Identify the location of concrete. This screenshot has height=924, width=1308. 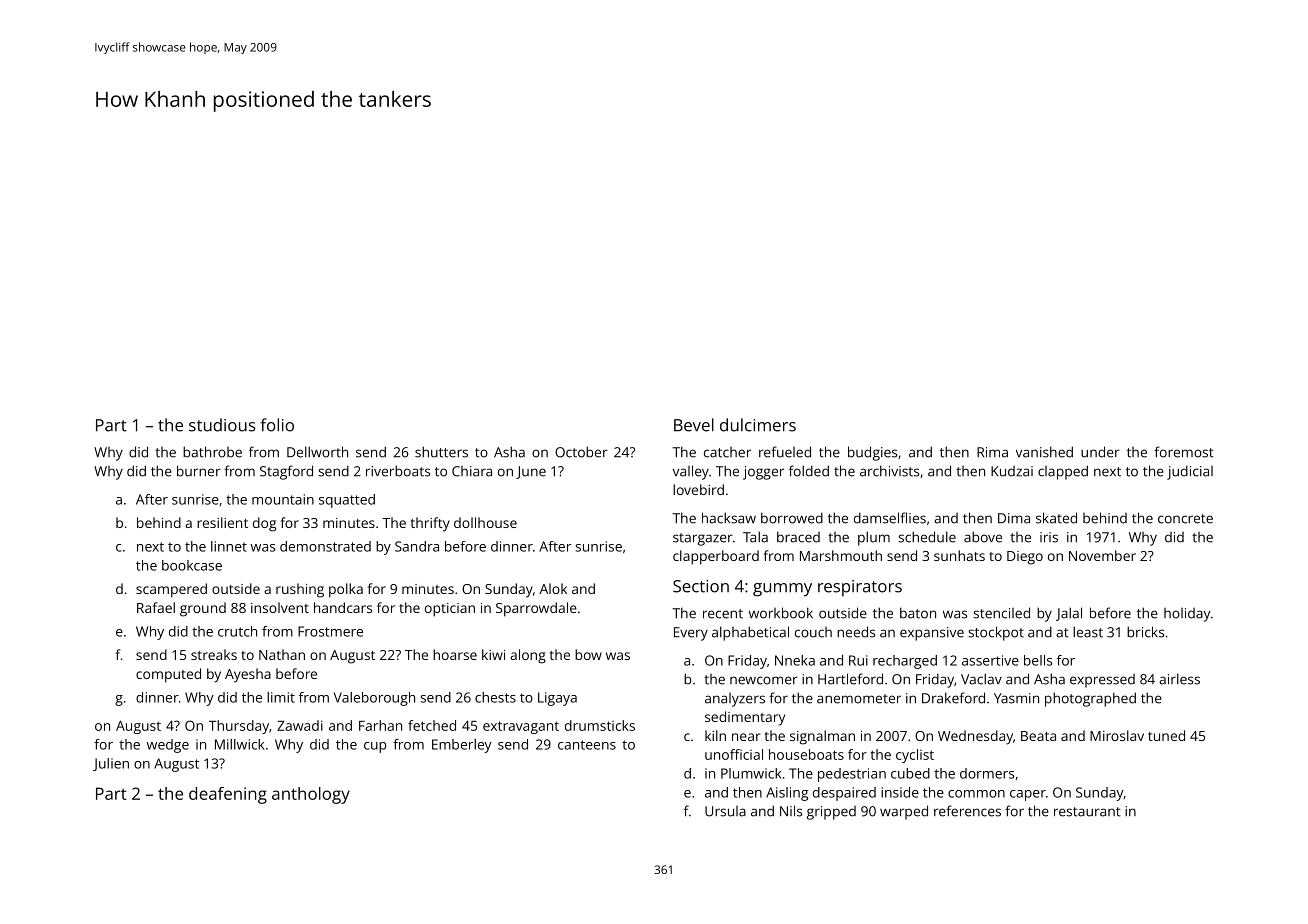
(1185, 519).
